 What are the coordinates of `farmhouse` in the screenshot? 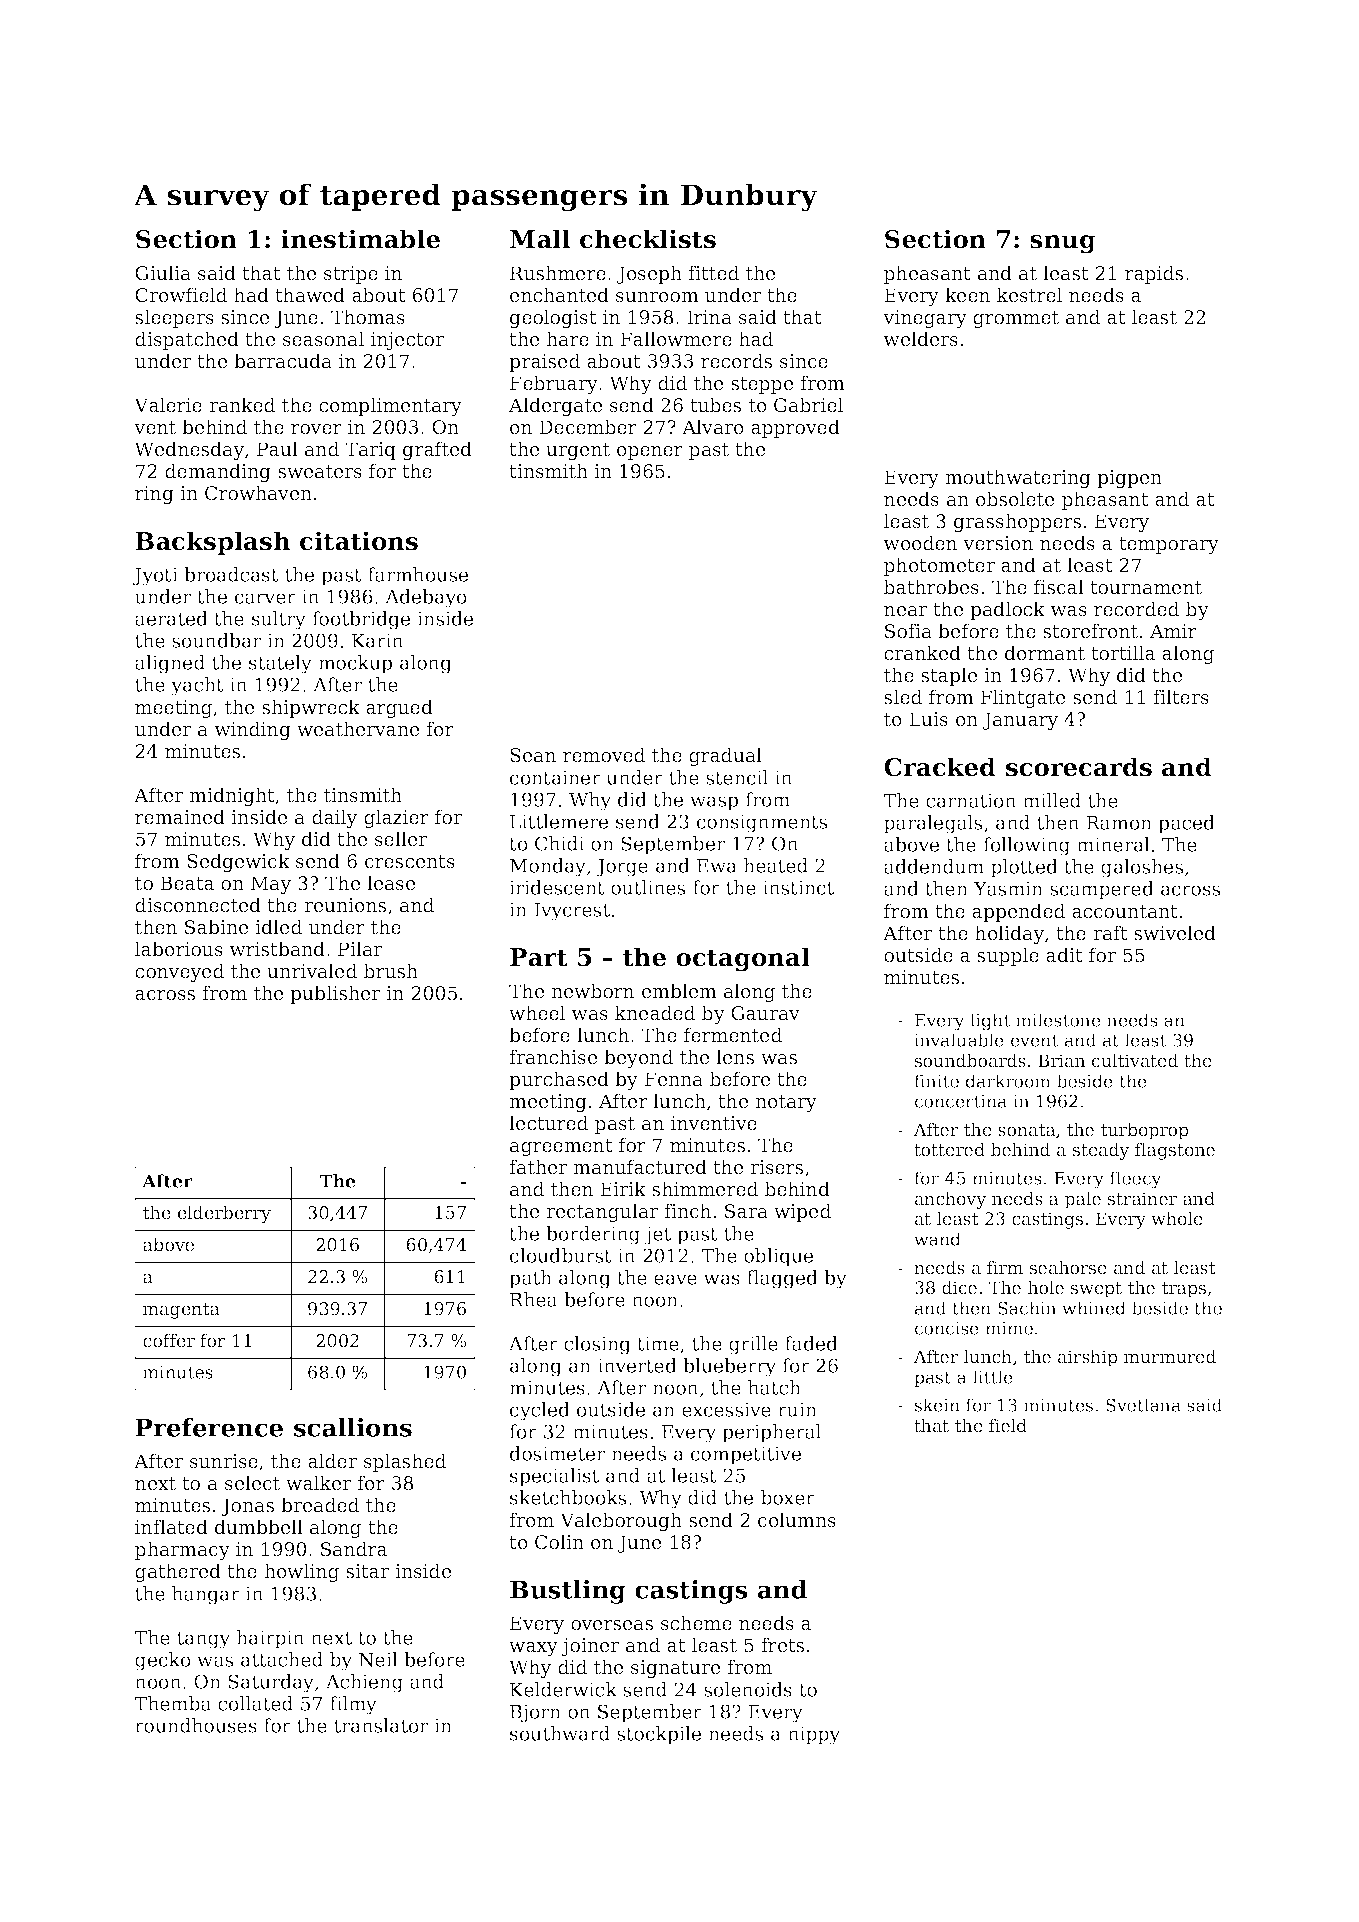 It's located at (418, 574).
